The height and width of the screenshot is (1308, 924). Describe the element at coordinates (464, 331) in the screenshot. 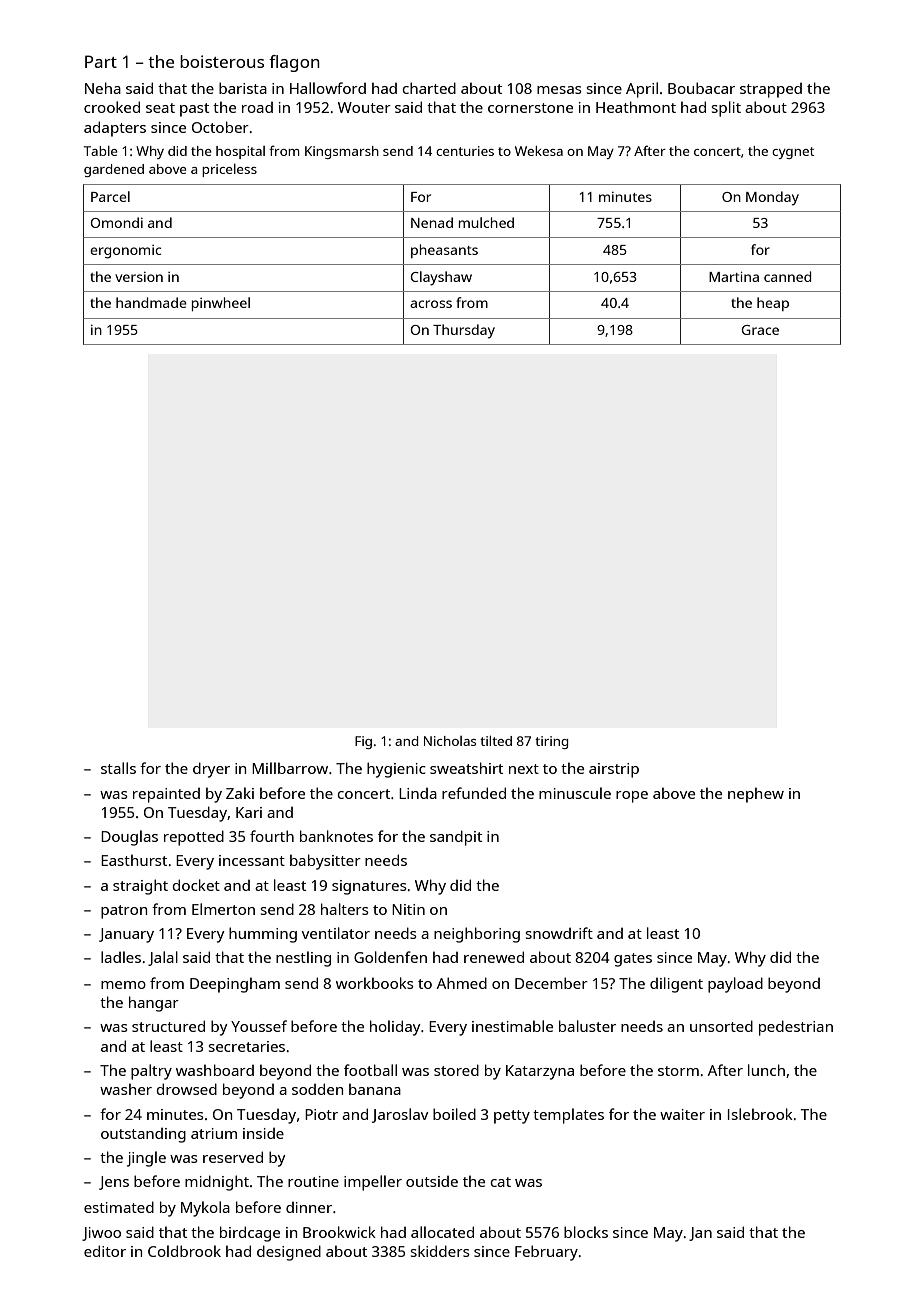

I see `Thursday` at that location.
